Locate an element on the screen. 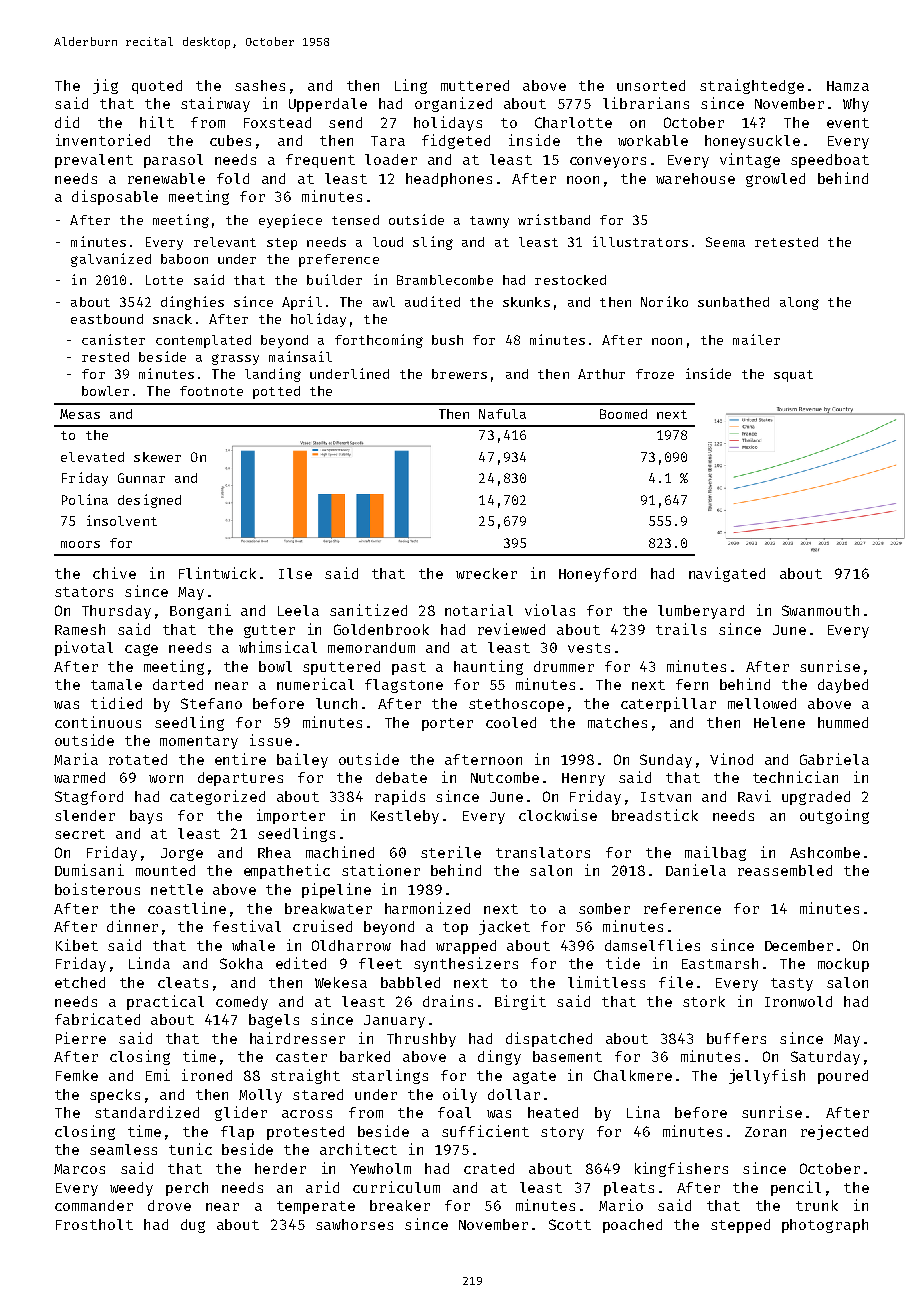 The height and width of the screenshot is (1308, 924). disposable is located at coordinates (115, 197).
